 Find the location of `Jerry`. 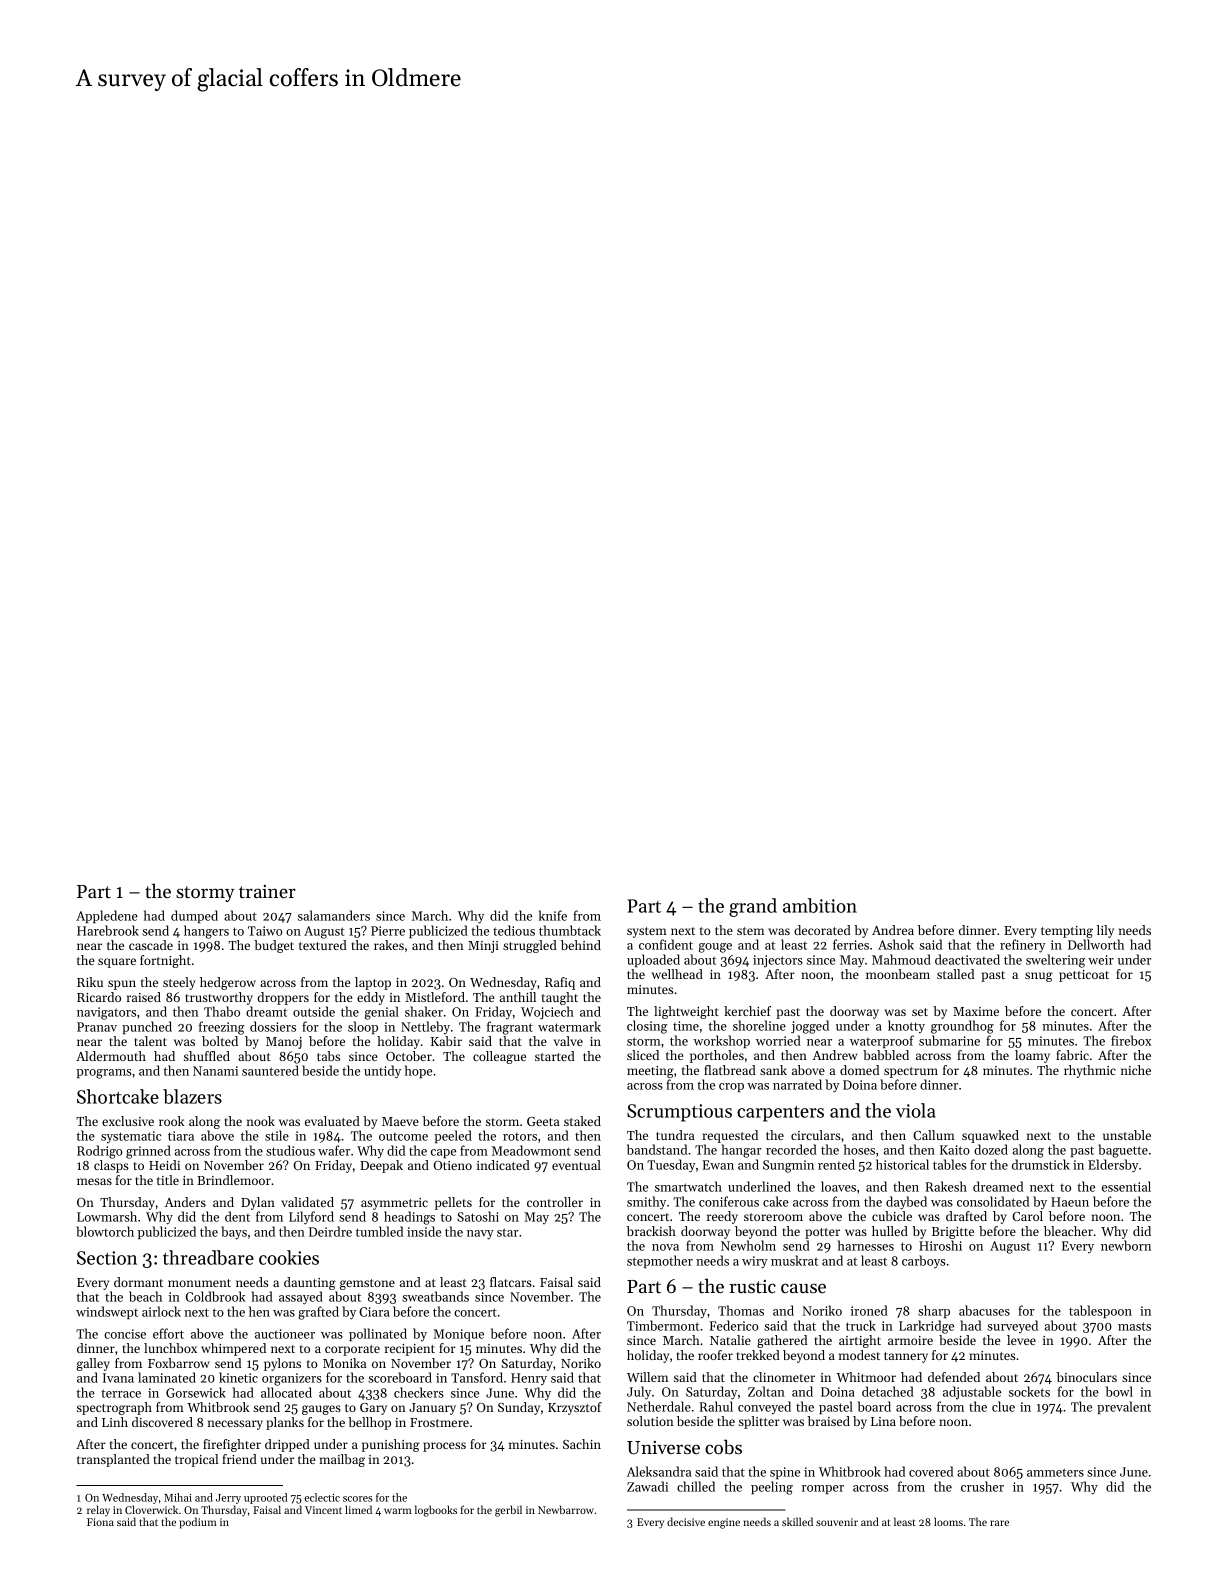

Jerry is located at coordinates (228, 1499).
